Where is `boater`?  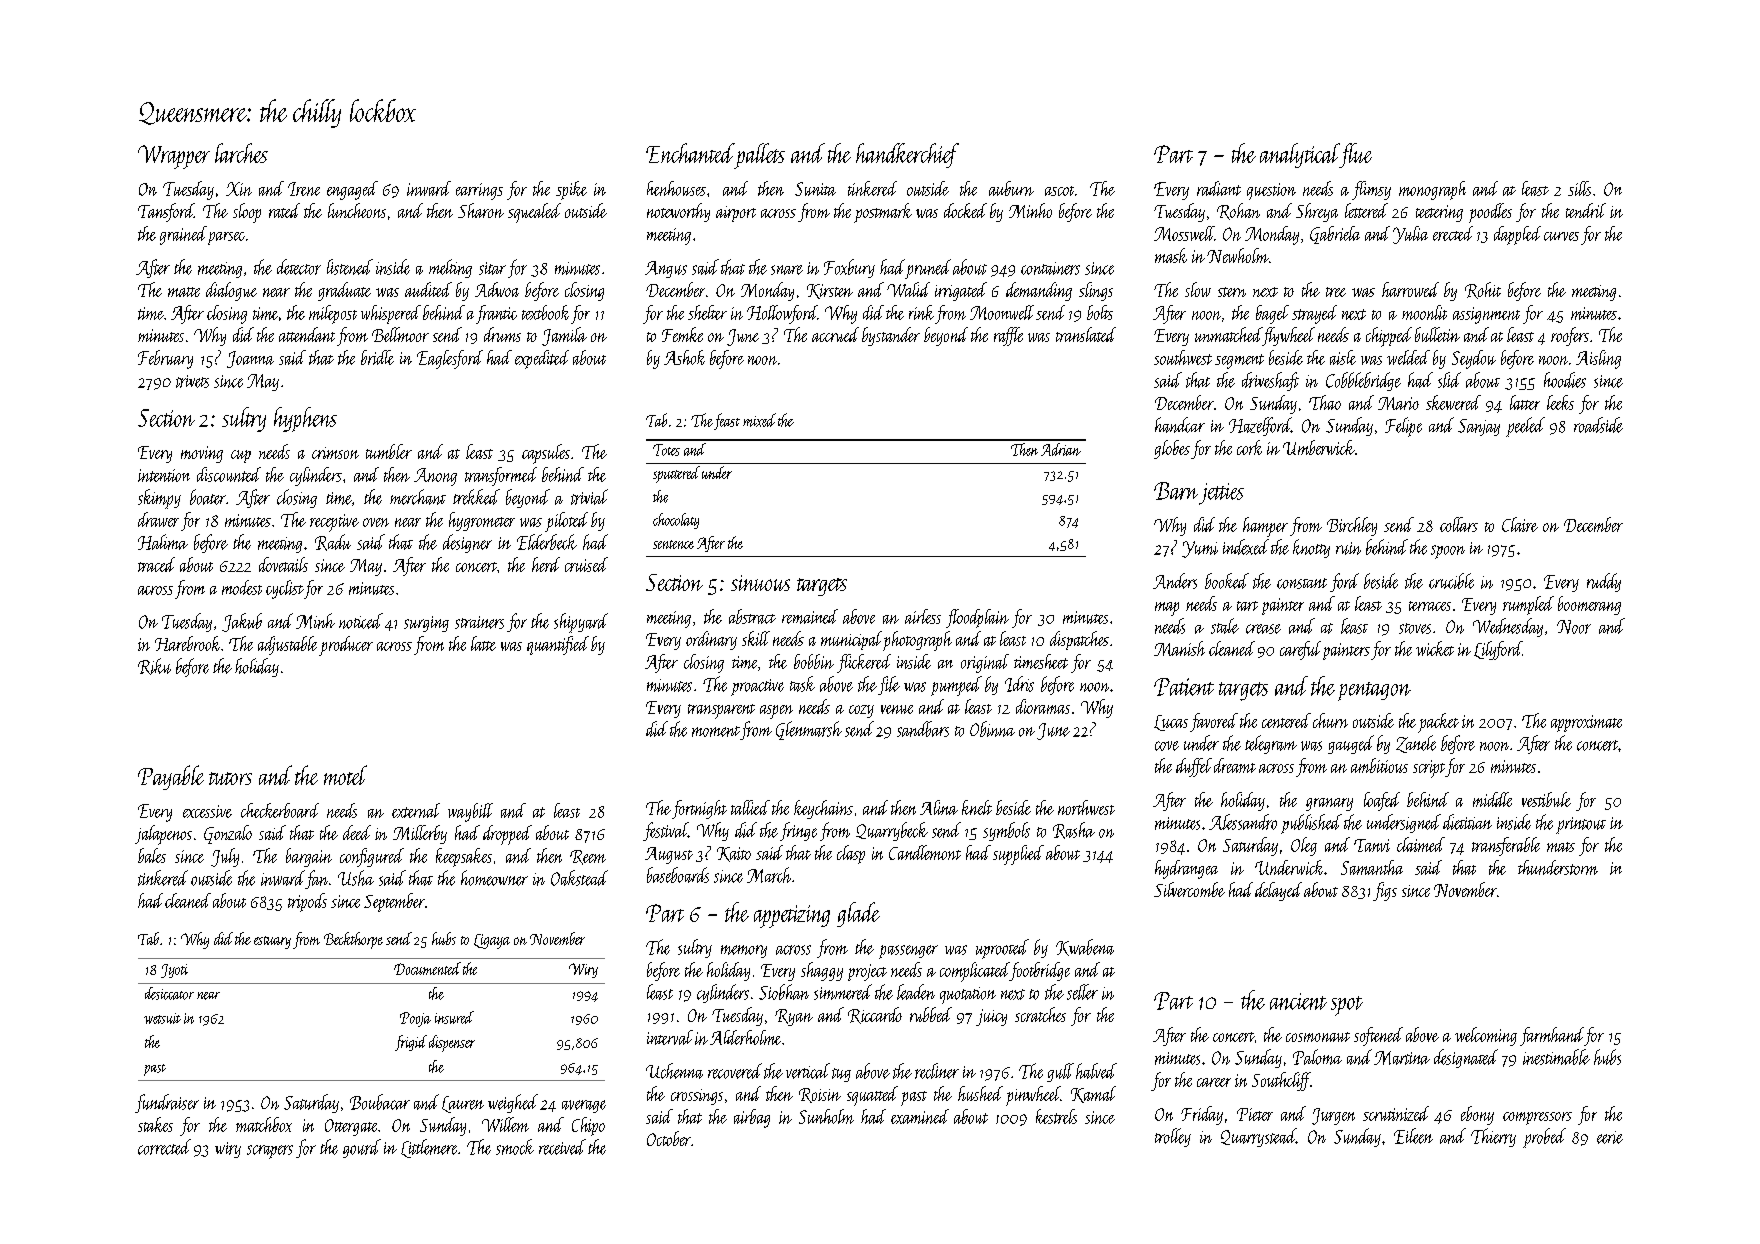 boater is located at coordinates (208, 497).
